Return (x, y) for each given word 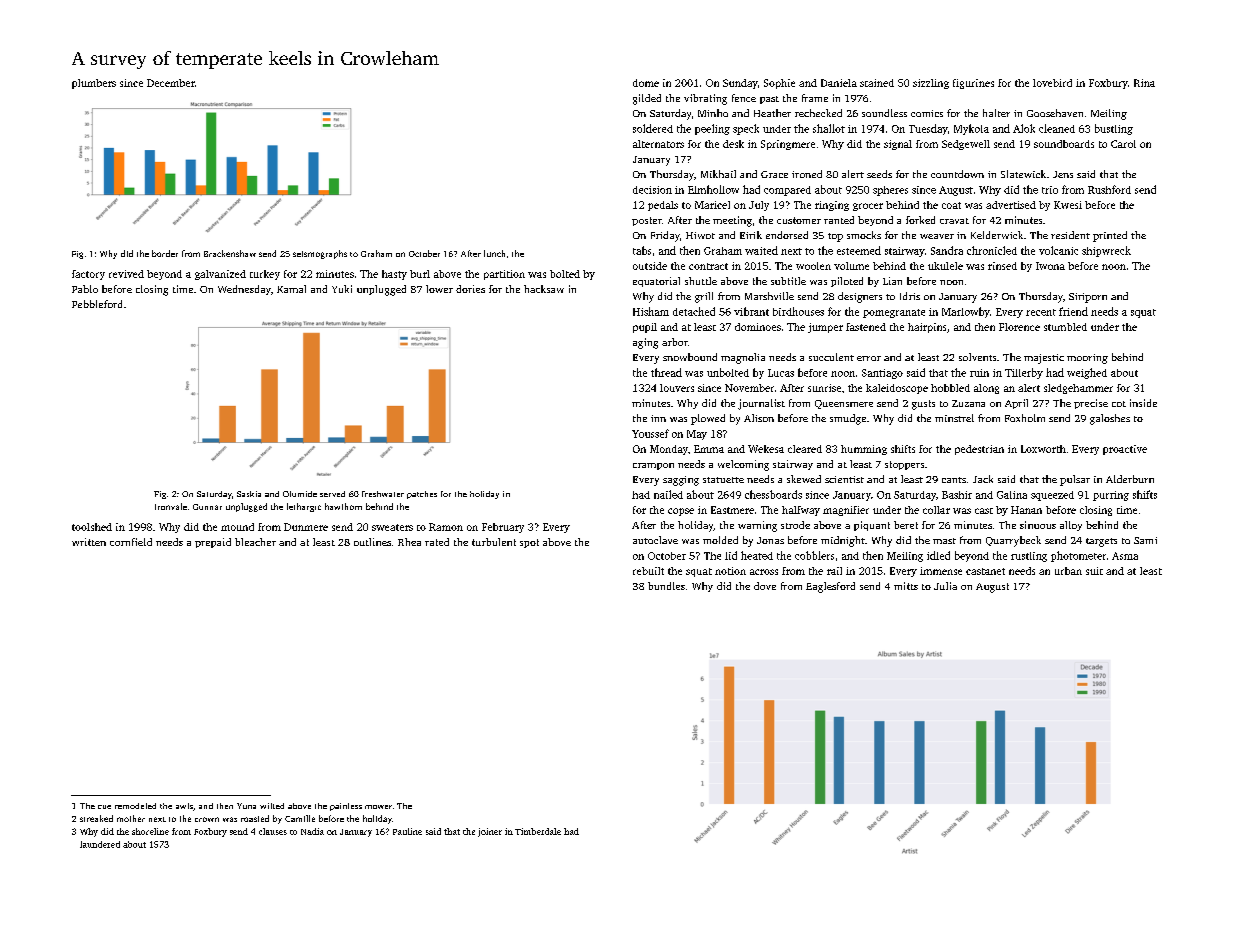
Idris (910, 296)
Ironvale (171, 506)
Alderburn (1130, 479)
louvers (677, 388)
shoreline (150, 831)
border (165, 253)
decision (652, 190)
